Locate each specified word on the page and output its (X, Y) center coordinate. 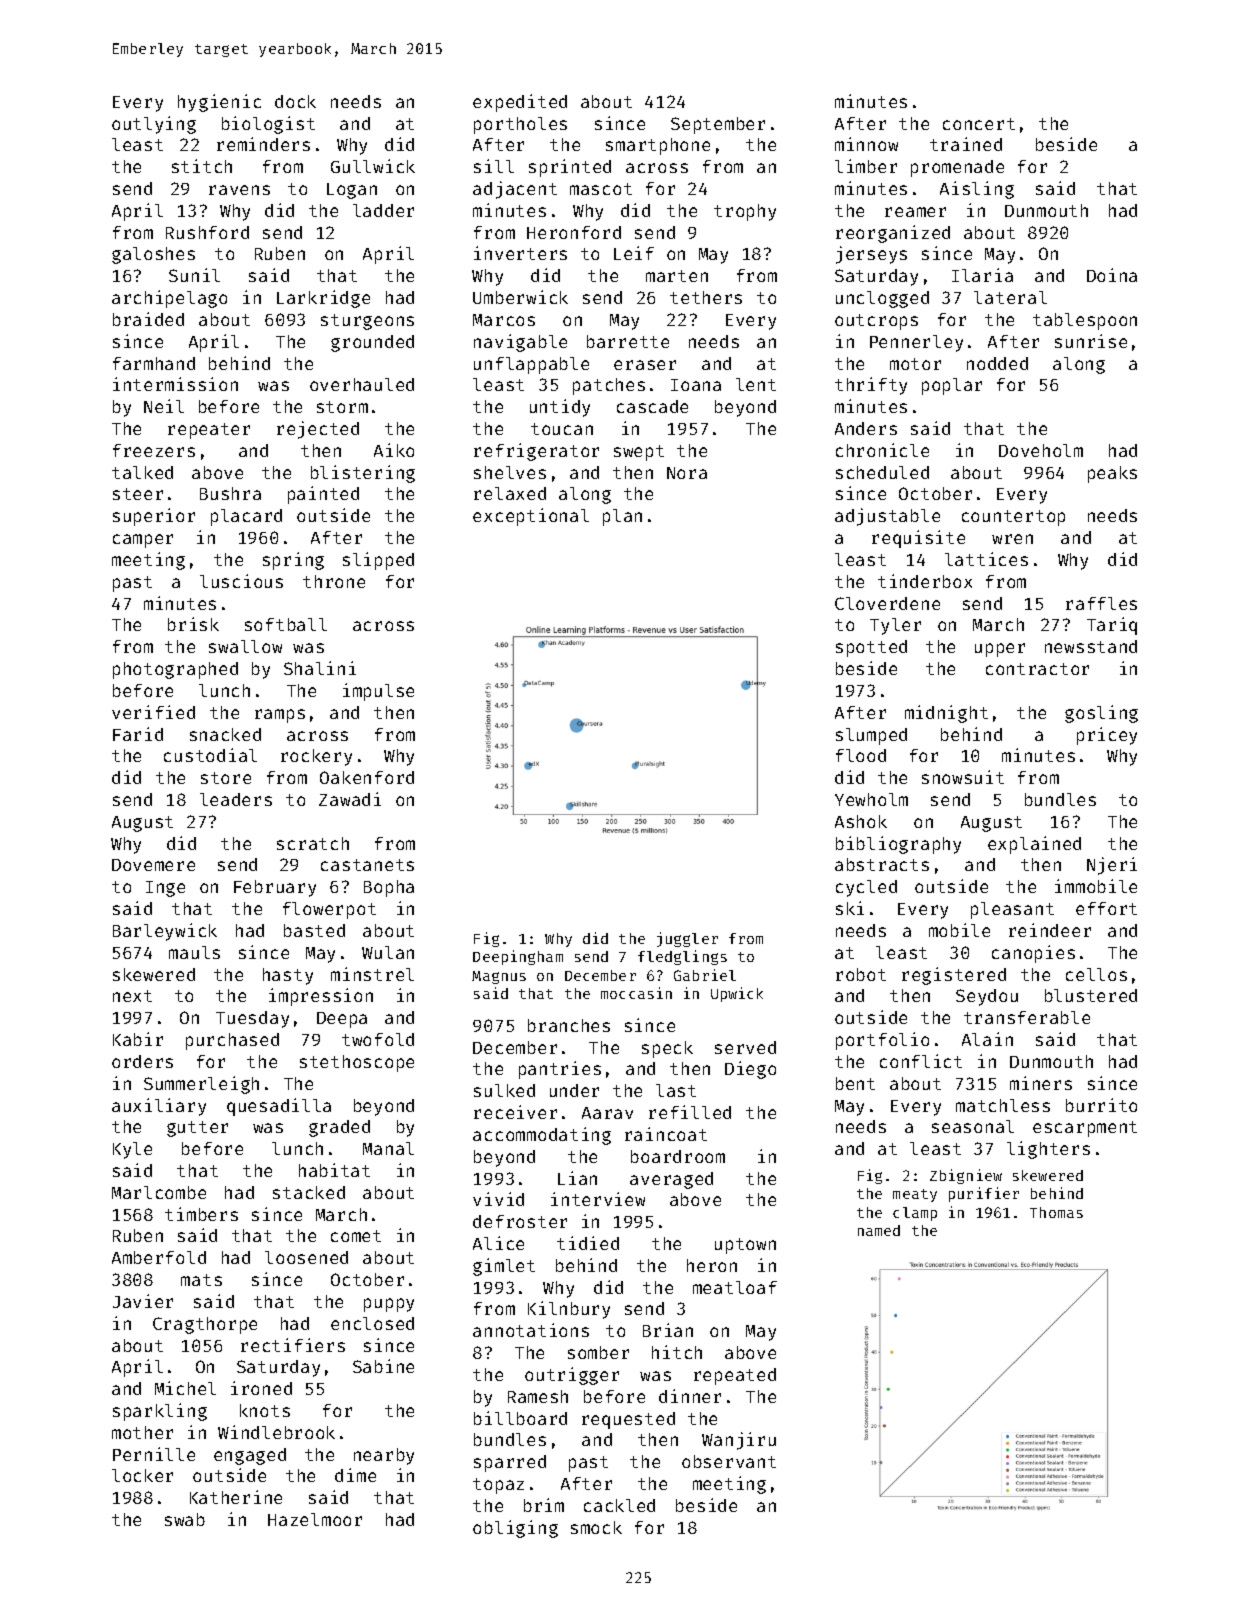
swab (185, 1519)
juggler (687, 939)
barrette (628, 341)
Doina (1112, 275)
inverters (520, 253)
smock (596, 1527)
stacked (309, 1192)
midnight (946, 714)
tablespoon (1085, 321)
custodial (210, 755)
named (879, 1230)
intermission (175, 384)
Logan (352, 191)
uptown (745, 1246)
